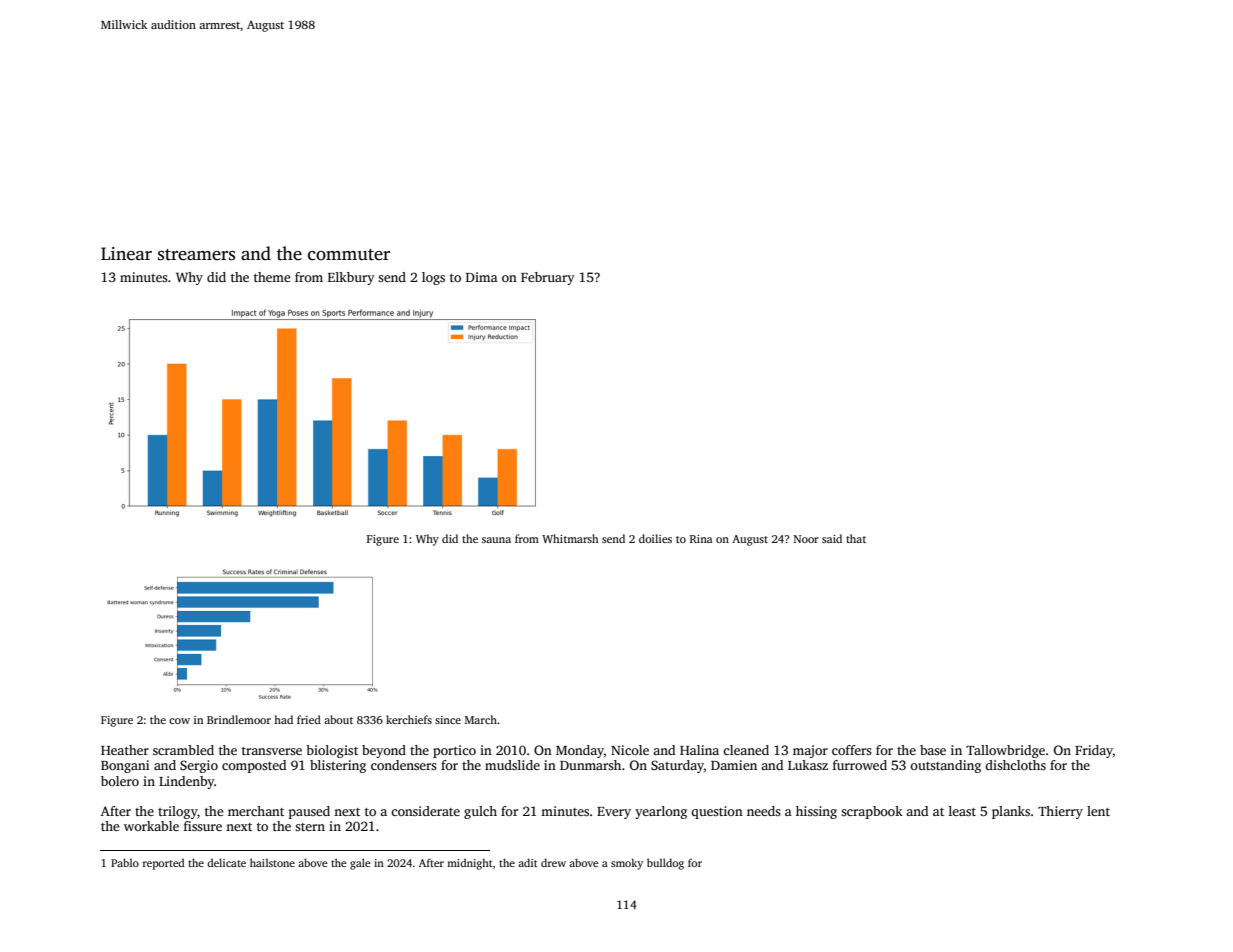 The image size is (1233, 952). Describe the element at coordinates (661, 812) in the document. I see `yearlong` at that location.
